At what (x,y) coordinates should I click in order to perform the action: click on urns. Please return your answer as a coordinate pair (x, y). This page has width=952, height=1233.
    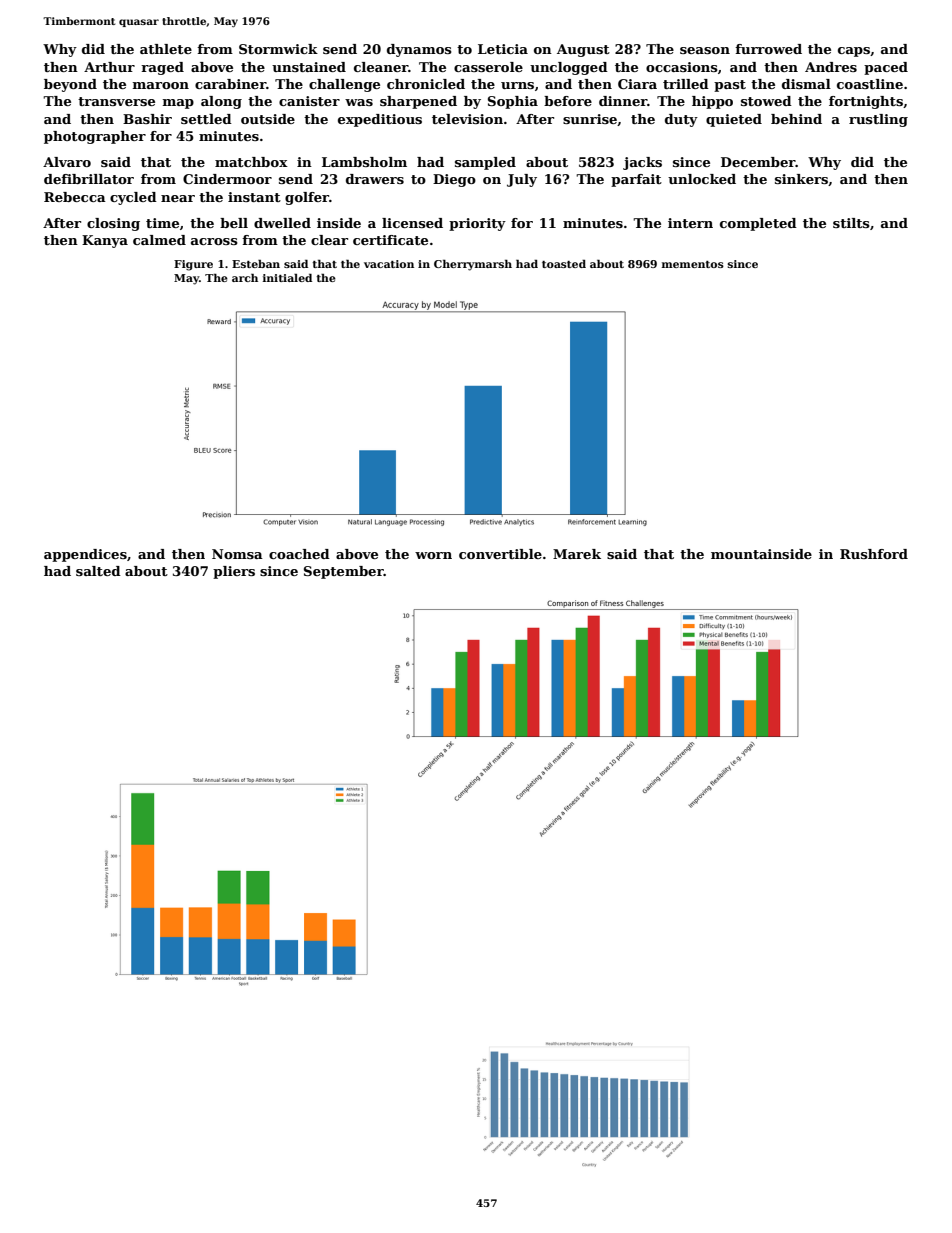
    Looking at the image, I should click on (517, 85).
